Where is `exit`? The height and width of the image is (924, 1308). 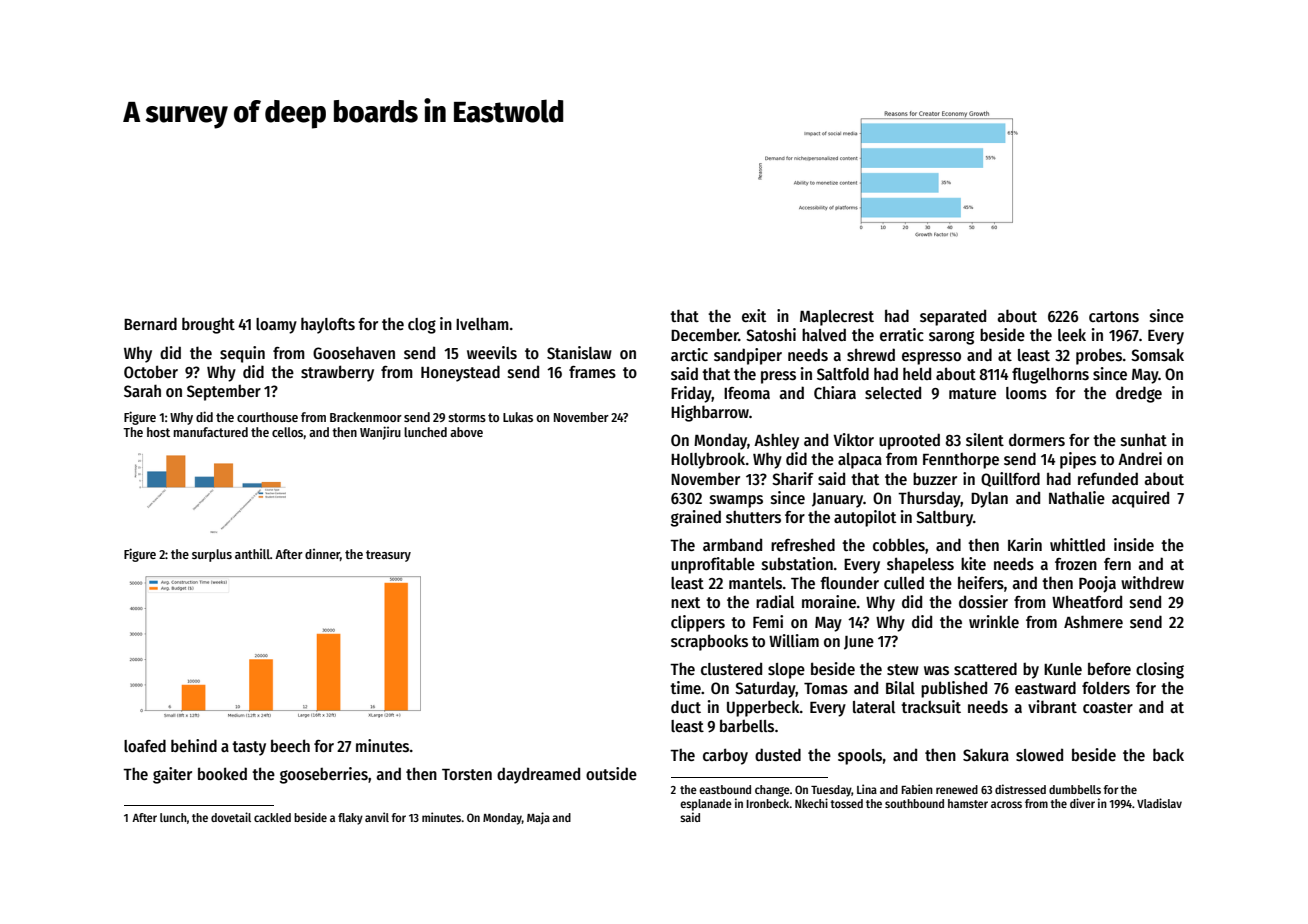
exit is located at coordinates (754, 315).
